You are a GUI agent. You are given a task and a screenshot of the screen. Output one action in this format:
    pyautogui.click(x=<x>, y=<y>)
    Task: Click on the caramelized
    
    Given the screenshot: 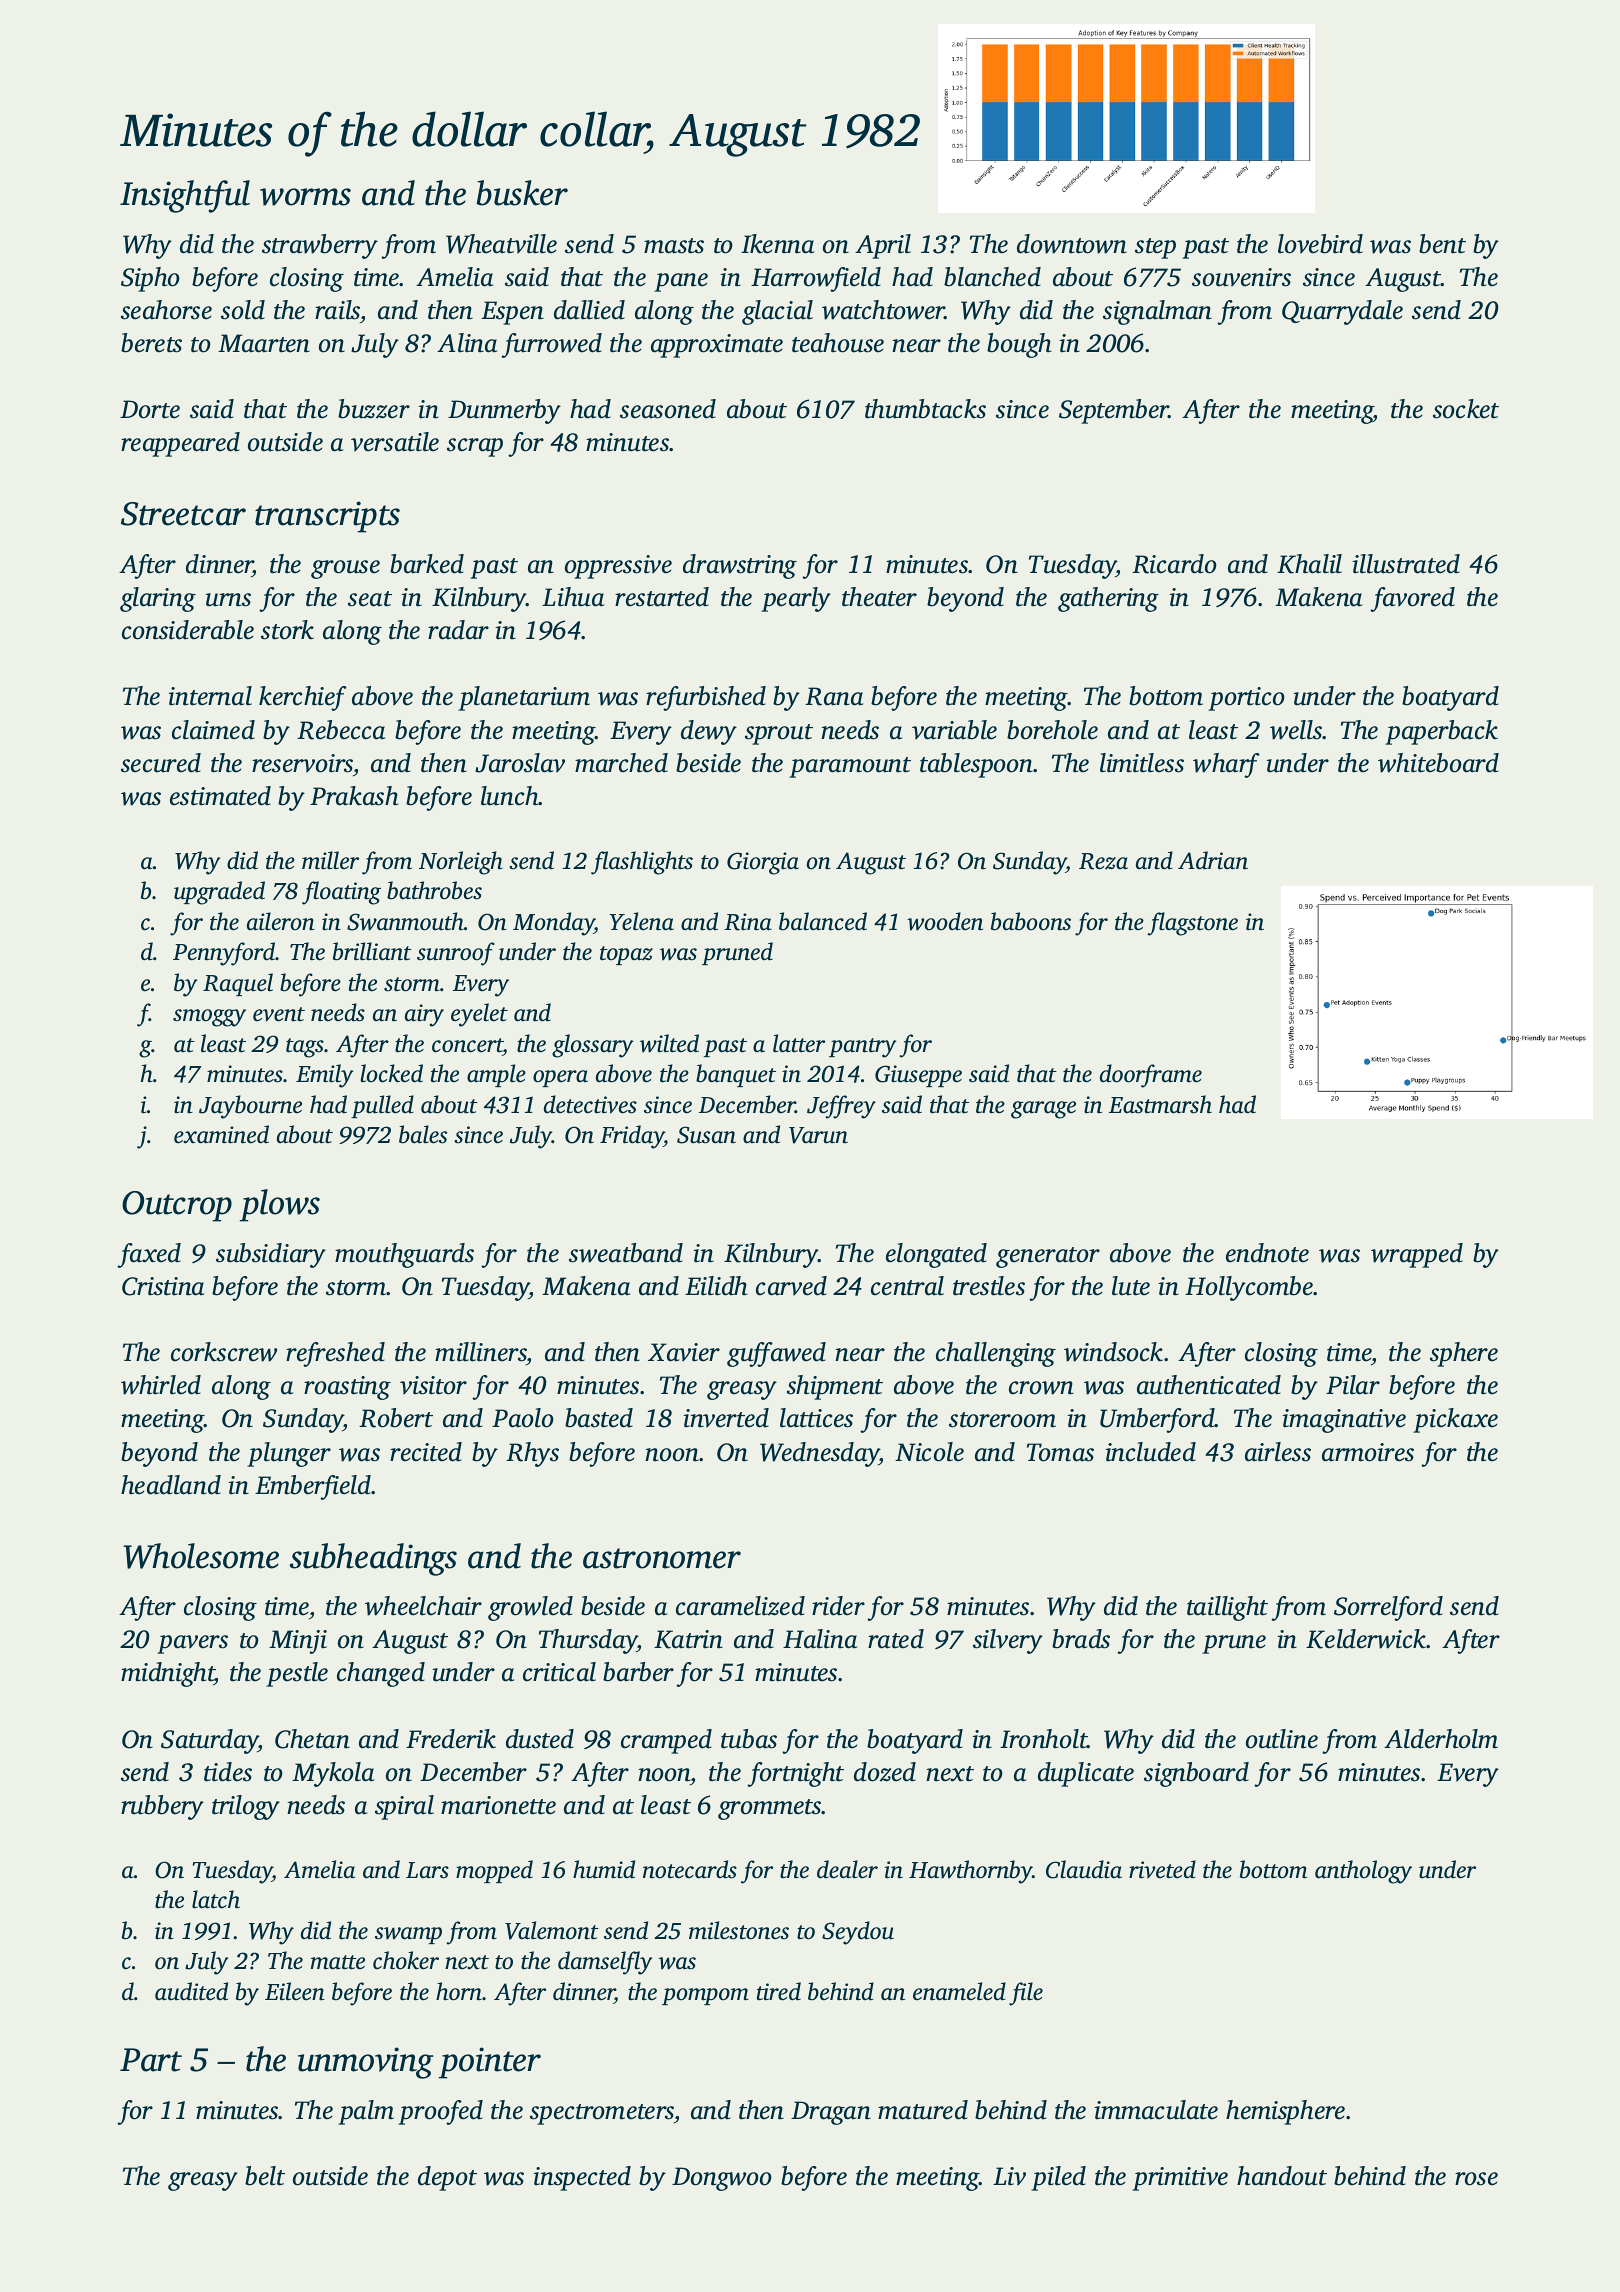 What is the action you would take?
    pyautogui.click(x=740, y=1606)
